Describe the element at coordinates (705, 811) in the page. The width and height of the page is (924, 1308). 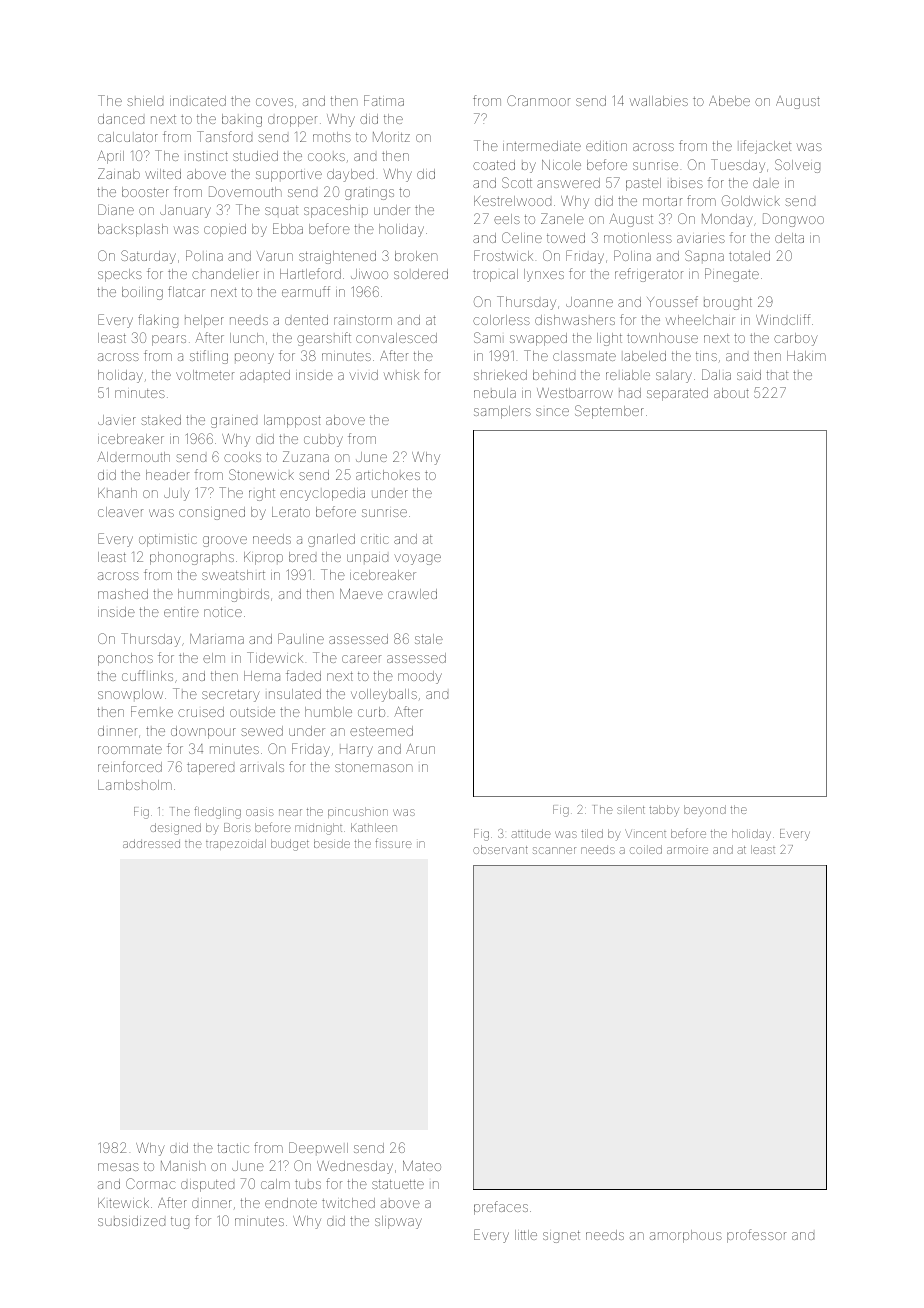
I see `beyond` at that location.
